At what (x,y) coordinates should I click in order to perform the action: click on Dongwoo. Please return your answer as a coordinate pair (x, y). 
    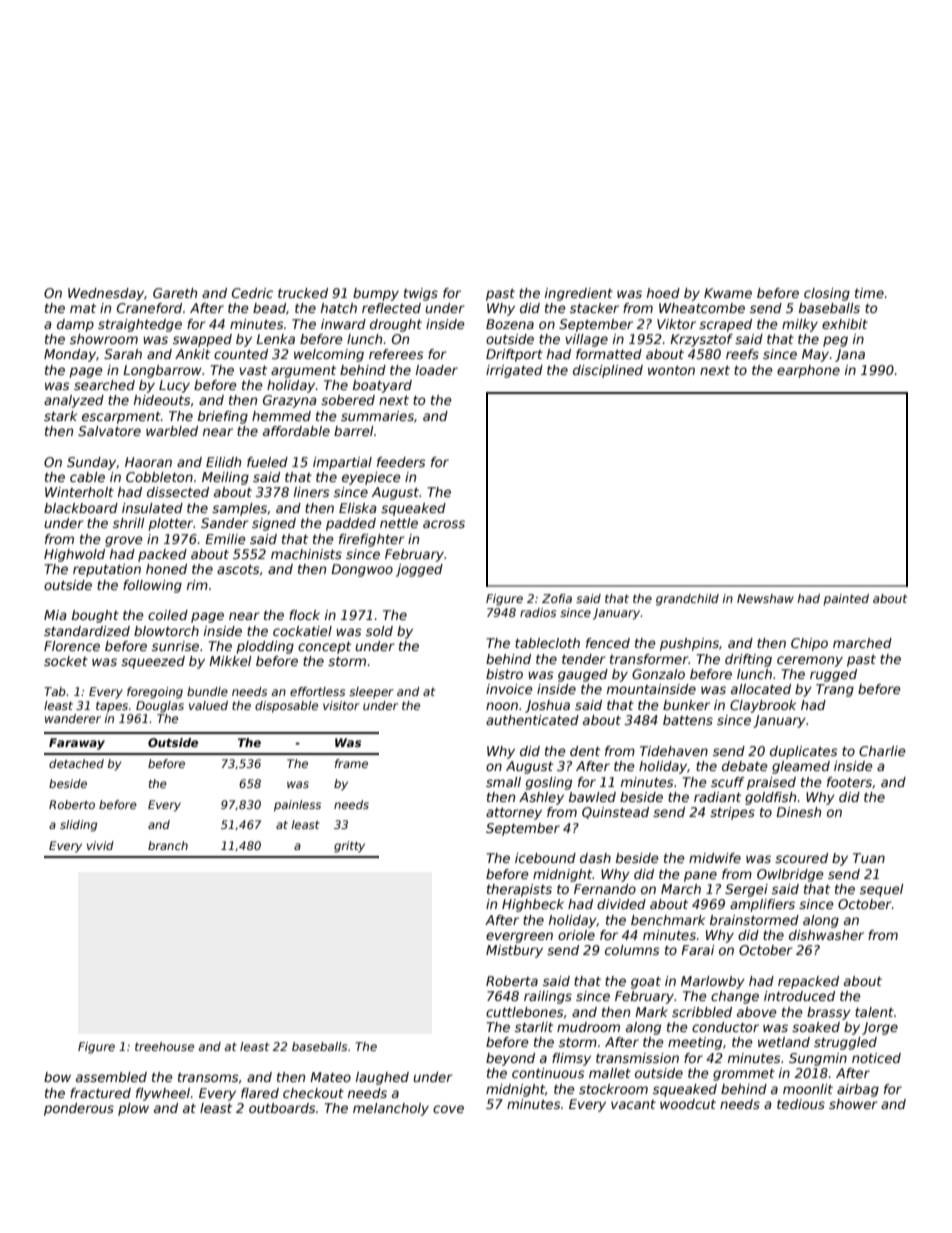
    Looking at the image, I should click on (362, 570).
